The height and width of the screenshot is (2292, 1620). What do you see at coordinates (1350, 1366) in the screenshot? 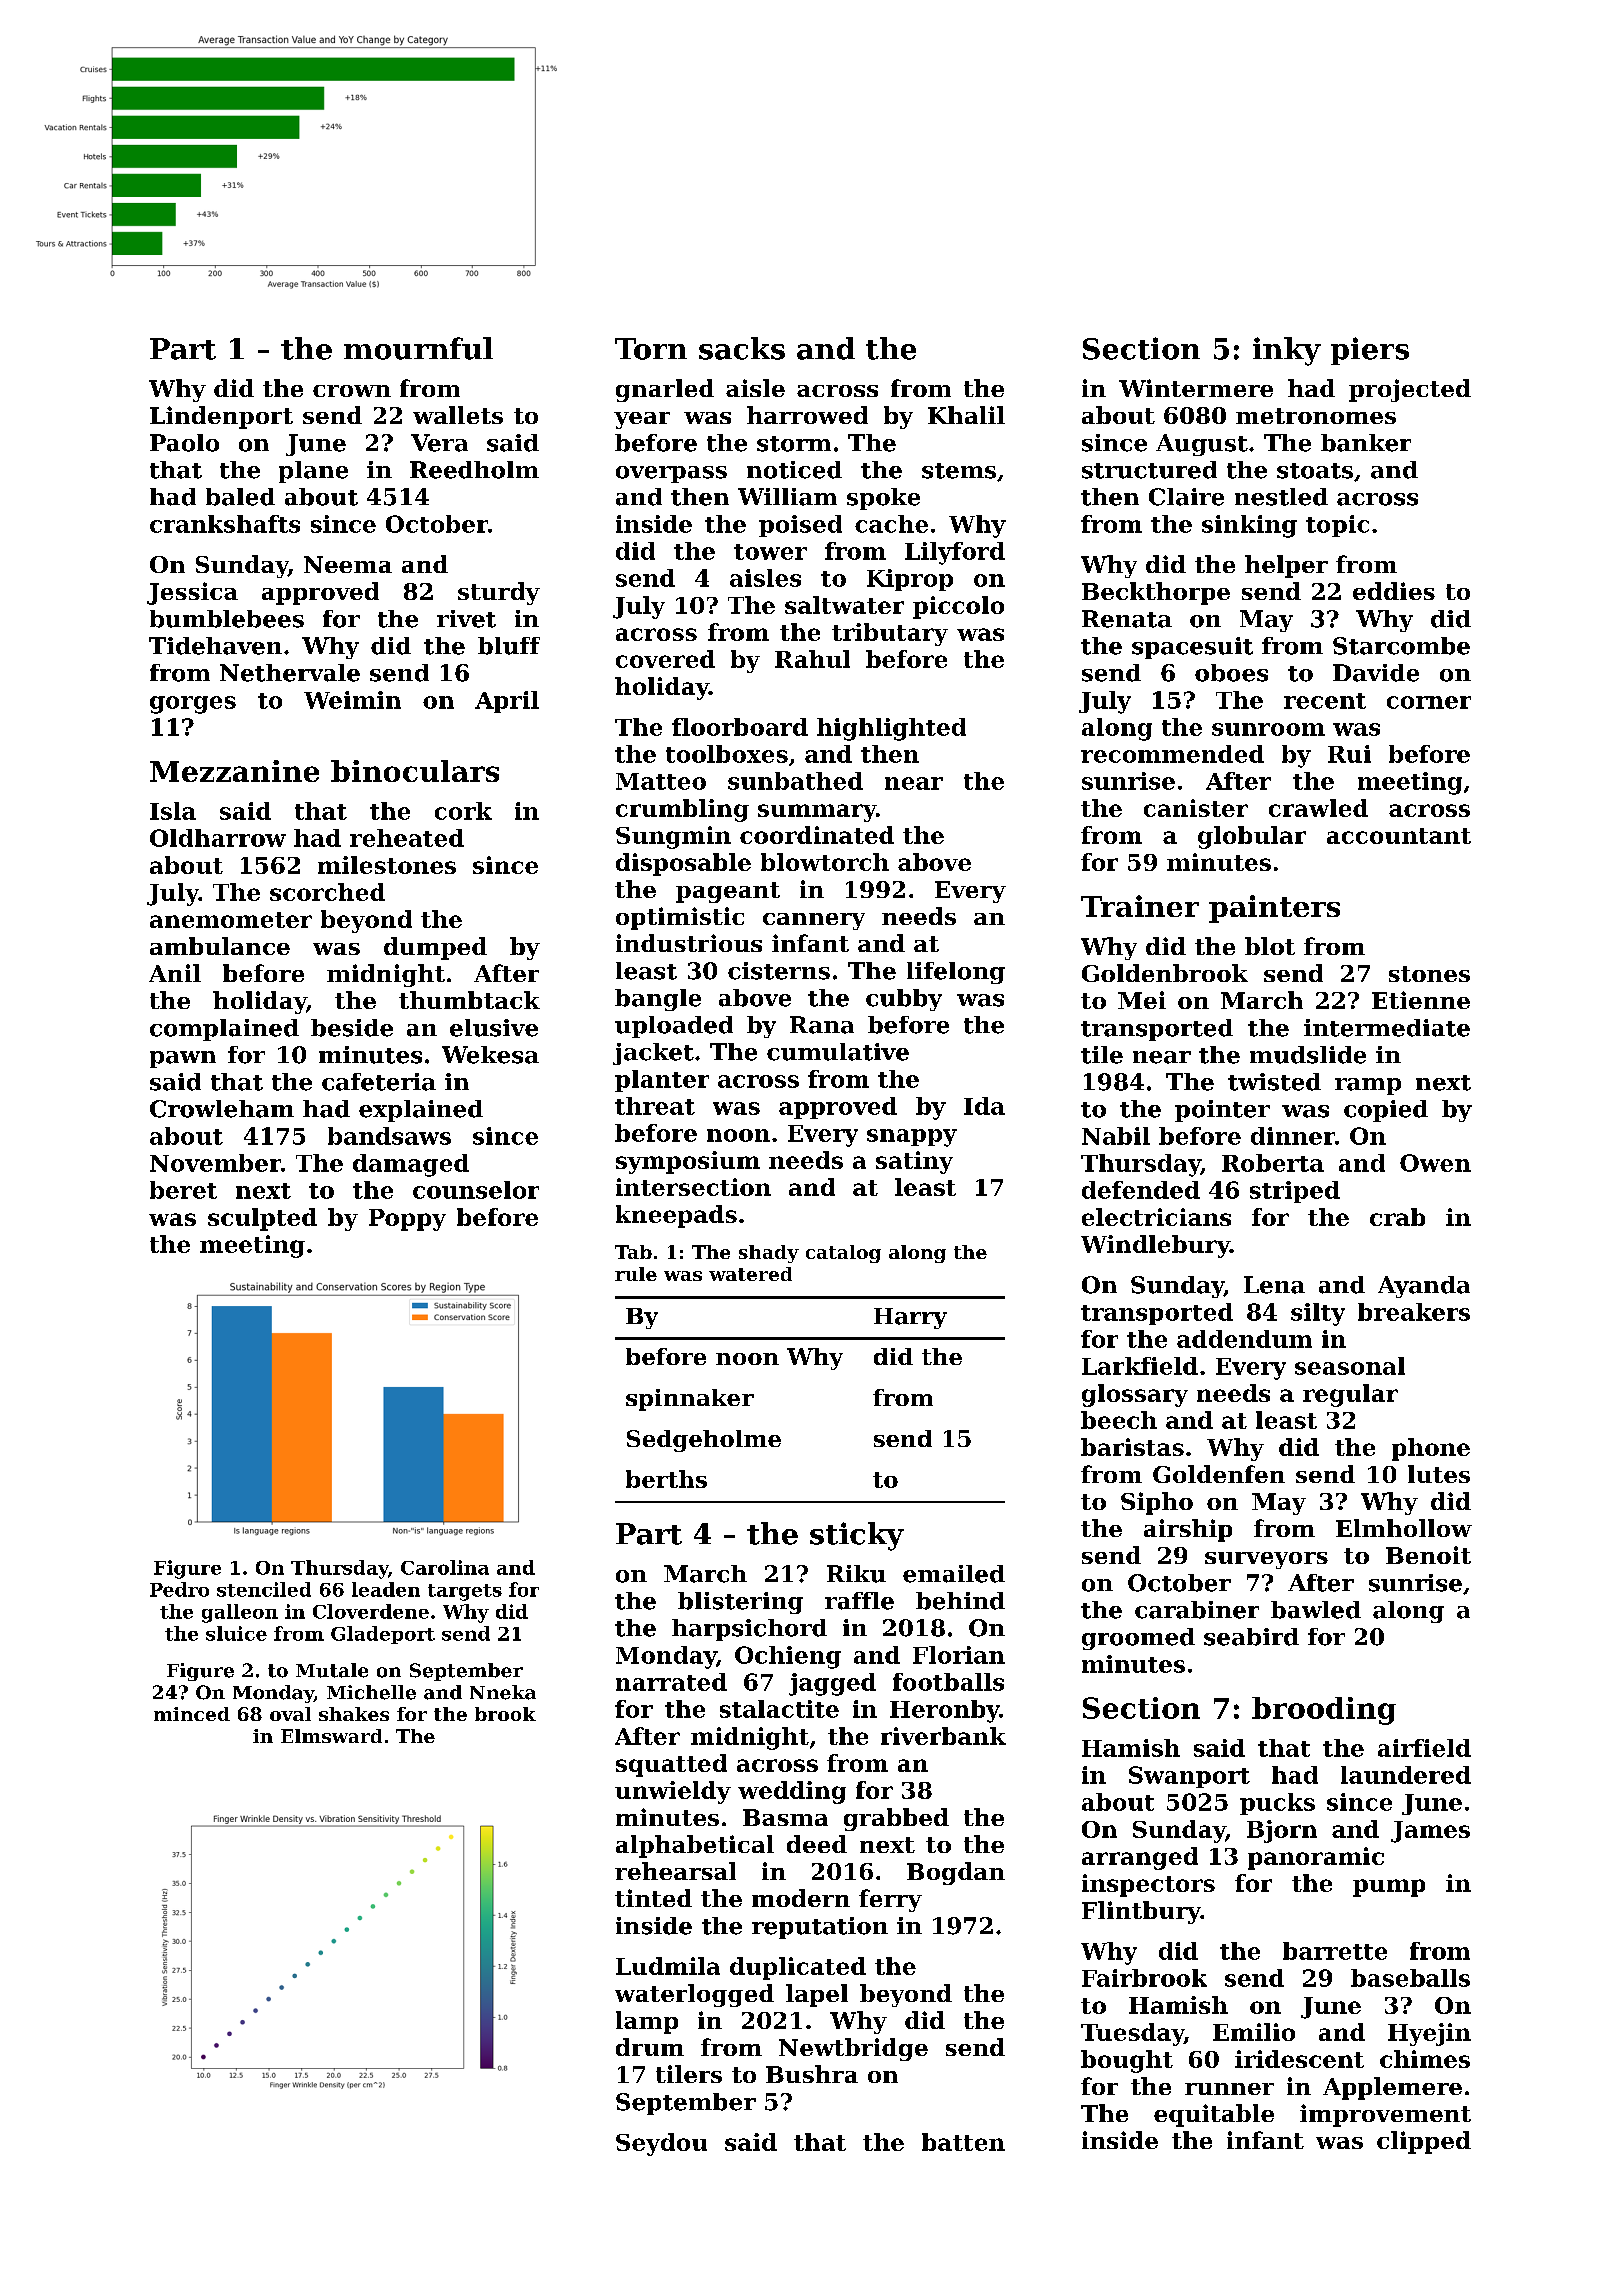
I see `seasonal` at bounding box center [1350, 1366].
